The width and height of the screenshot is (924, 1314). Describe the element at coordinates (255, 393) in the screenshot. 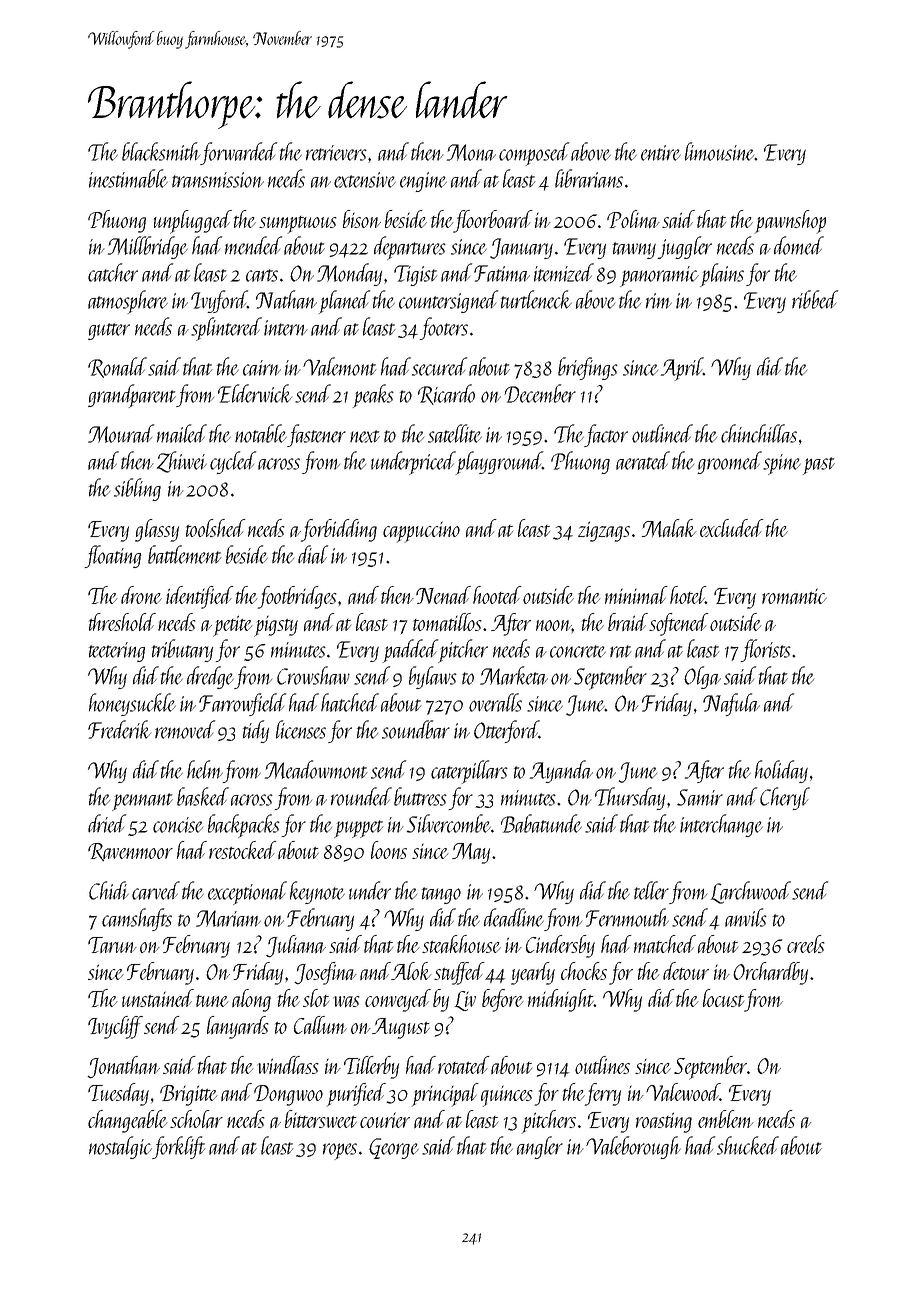

I see `Elderwick` at that location.
